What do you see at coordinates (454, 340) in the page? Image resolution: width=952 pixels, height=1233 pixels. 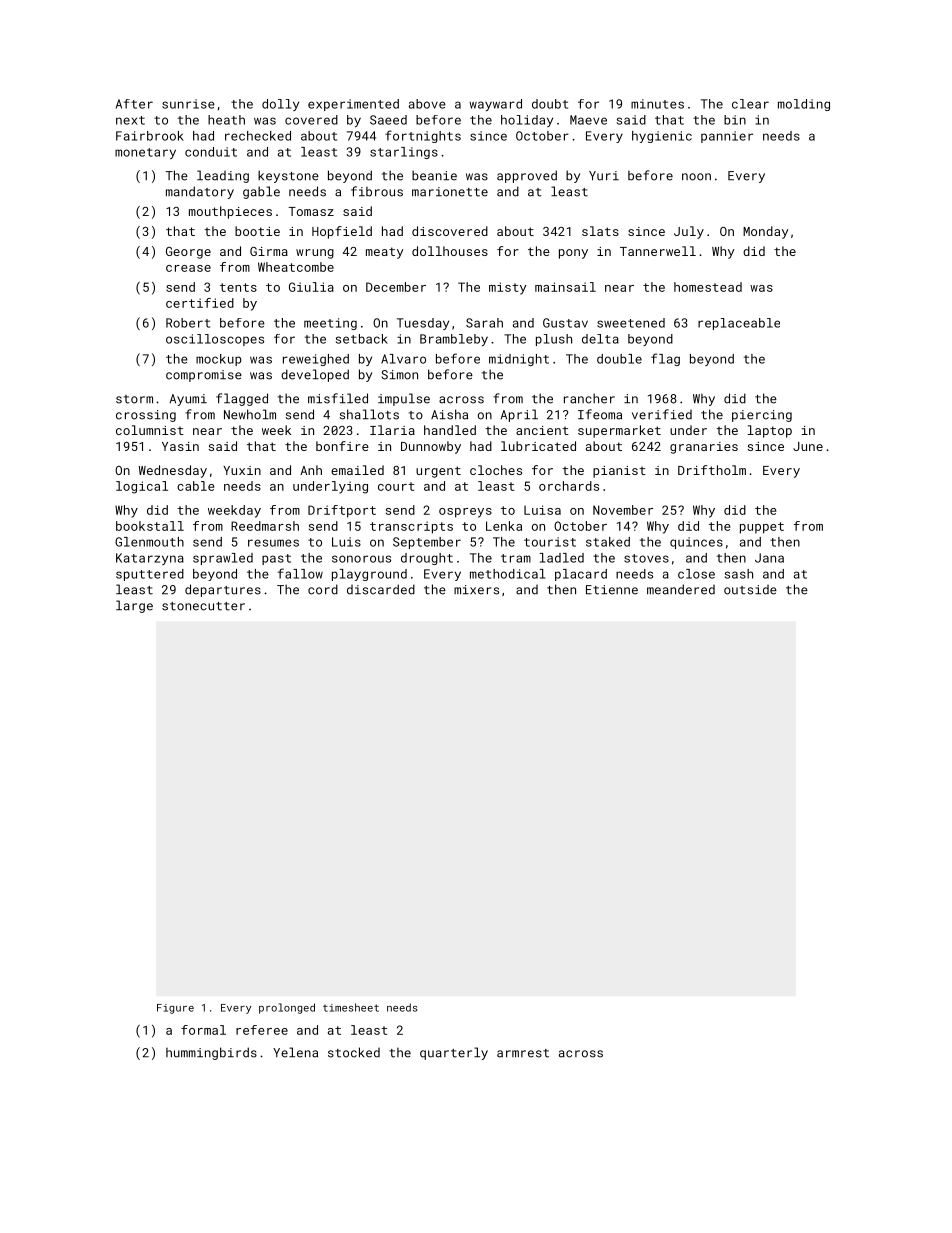 I see `Brambleby` at bounding box center [454, 340].
